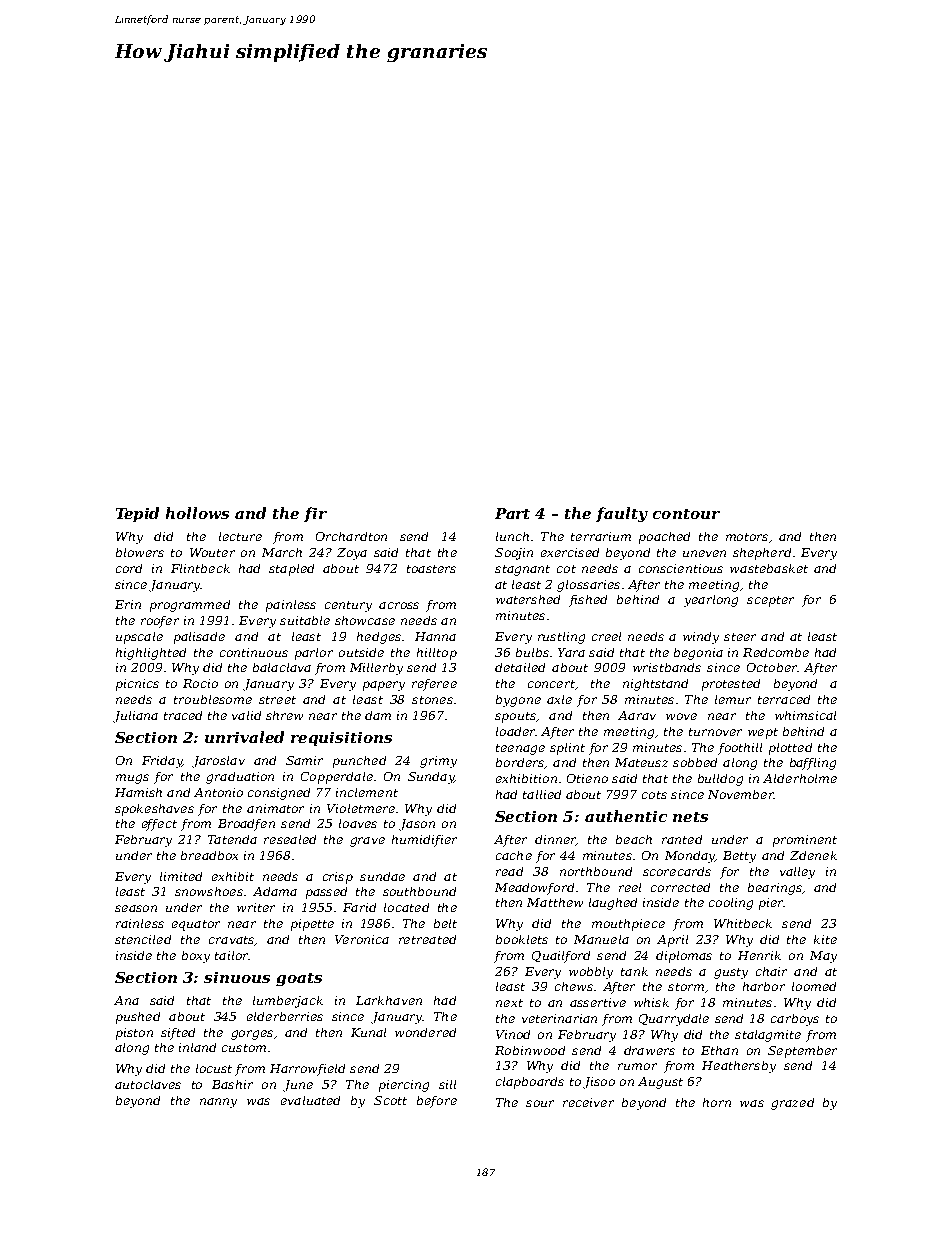 The image size is (952, 1233). Describe the element at coordinates (417, 825) in the screenshot. I see `Jason` at that location.
